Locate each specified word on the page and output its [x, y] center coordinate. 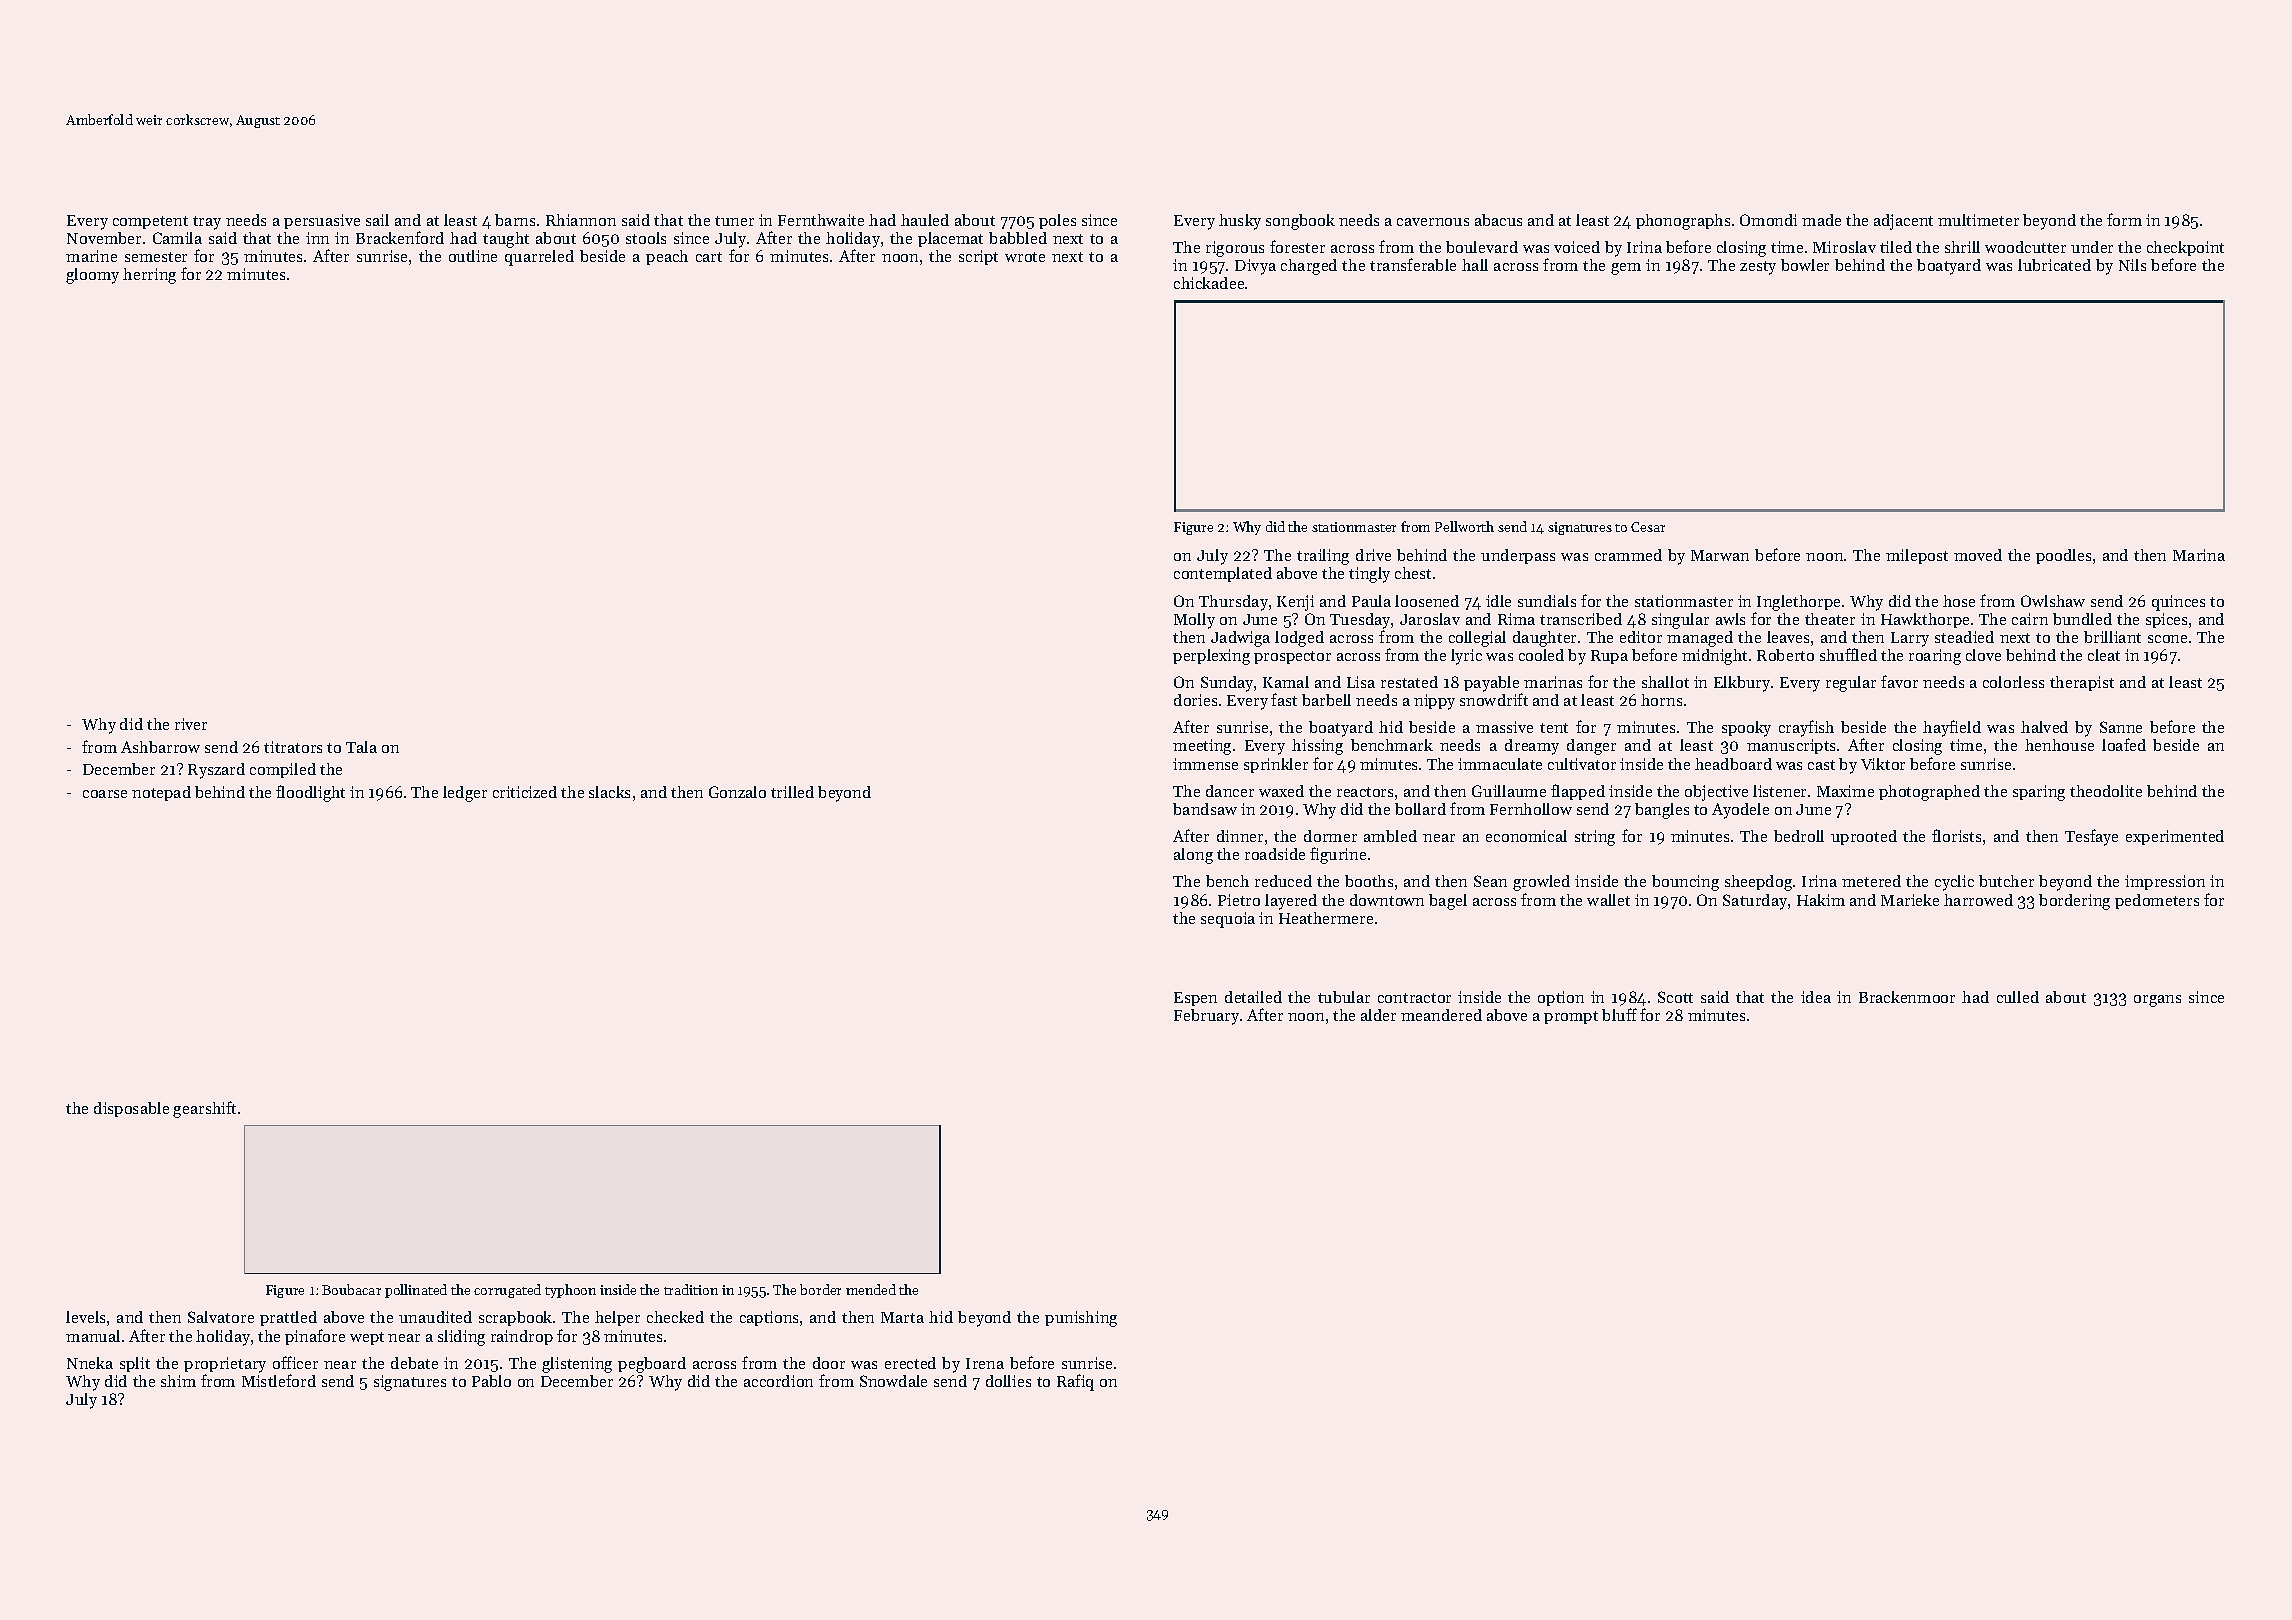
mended [871, 1289]
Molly [1194, 621]
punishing [1081, 1319]
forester [1297, 246]
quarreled [539, 258]
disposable [131, 1109]
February [1206, 1017]
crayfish [1806, 728]
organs [2157, 1001]
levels [85, 1317]
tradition [691, 1289]
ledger [465, 794]
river [191, 724]
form [2124, 219]
